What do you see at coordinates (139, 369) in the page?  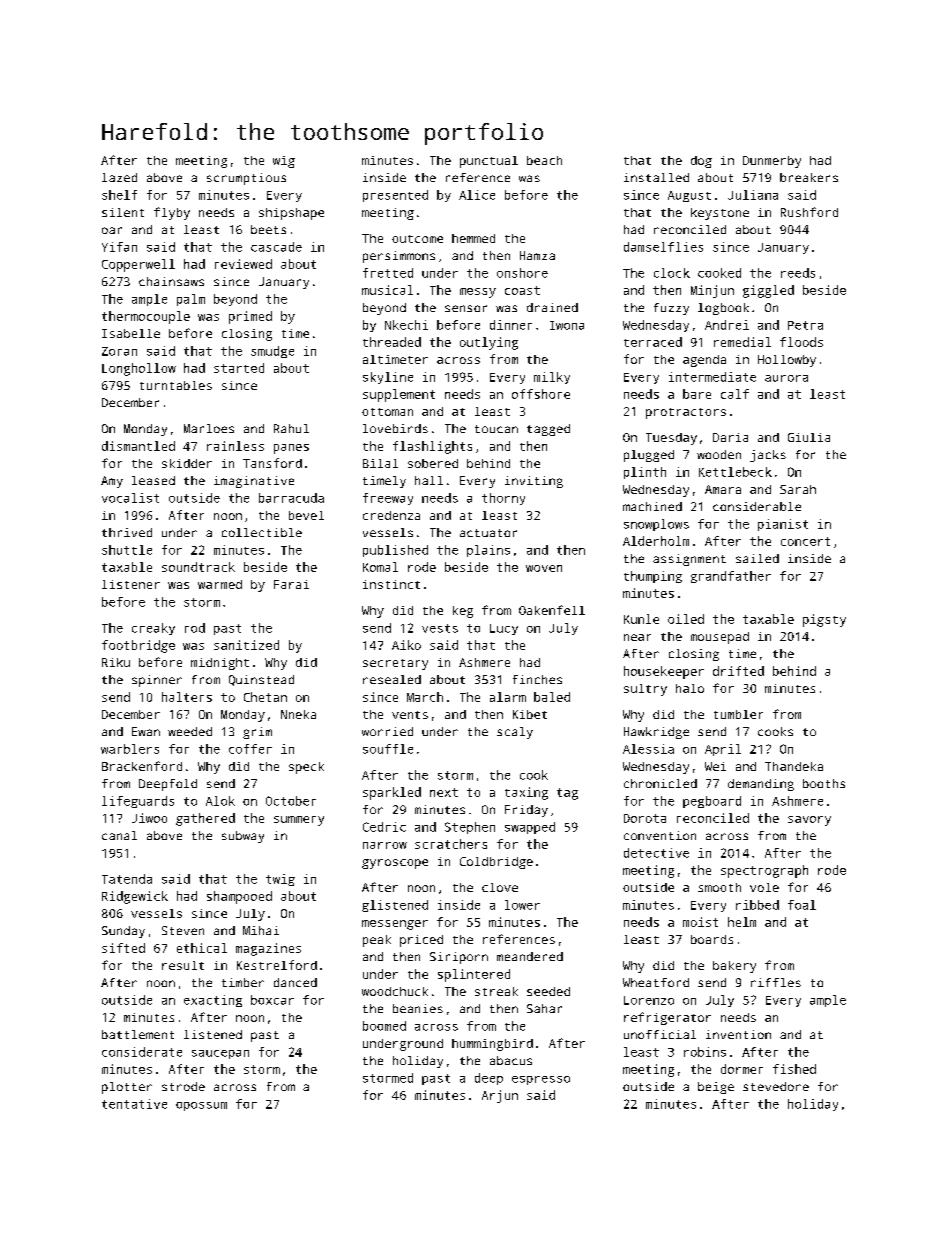 I see `Longhollow` at bounding box center [139, 369].
